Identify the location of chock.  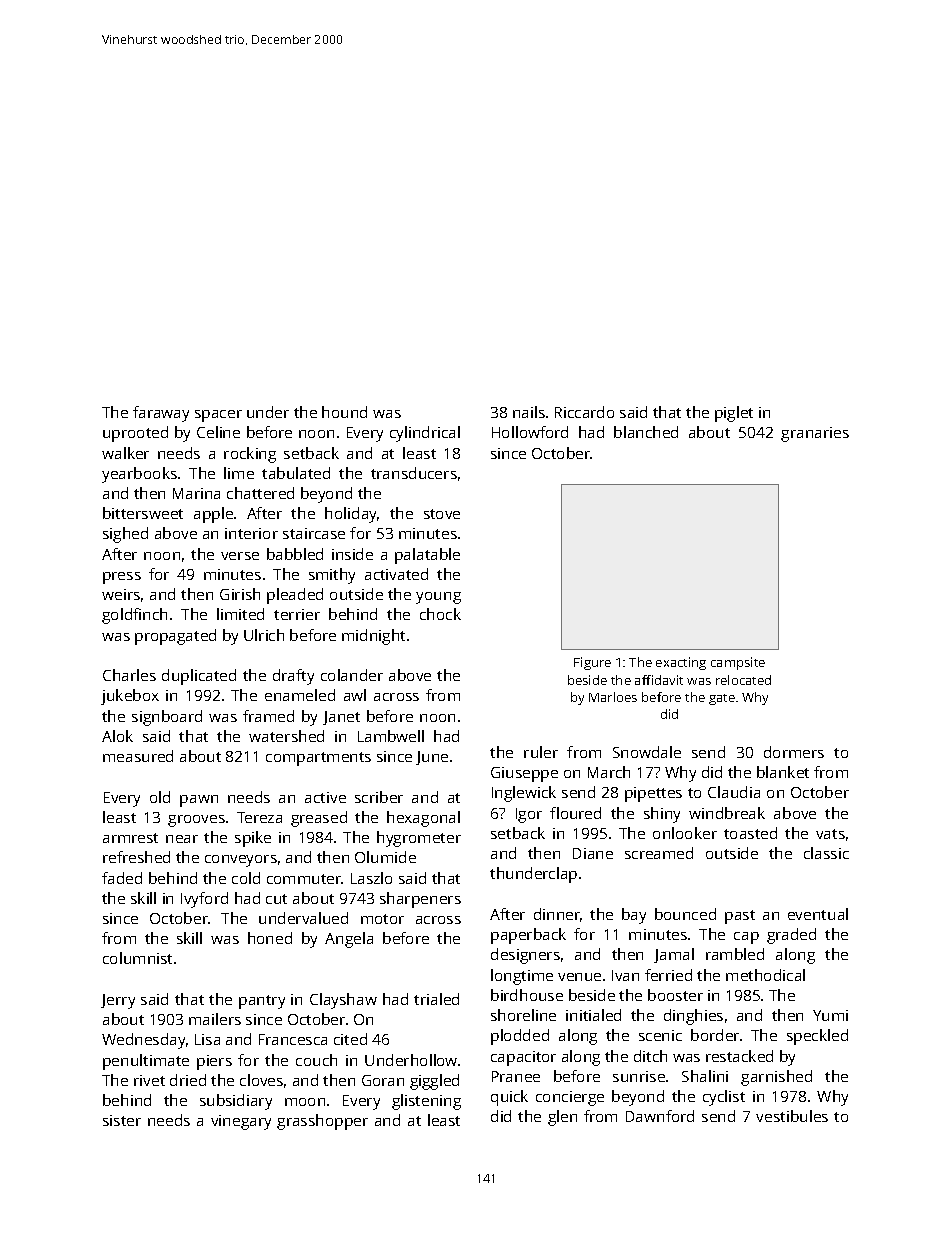
(440, 614).
